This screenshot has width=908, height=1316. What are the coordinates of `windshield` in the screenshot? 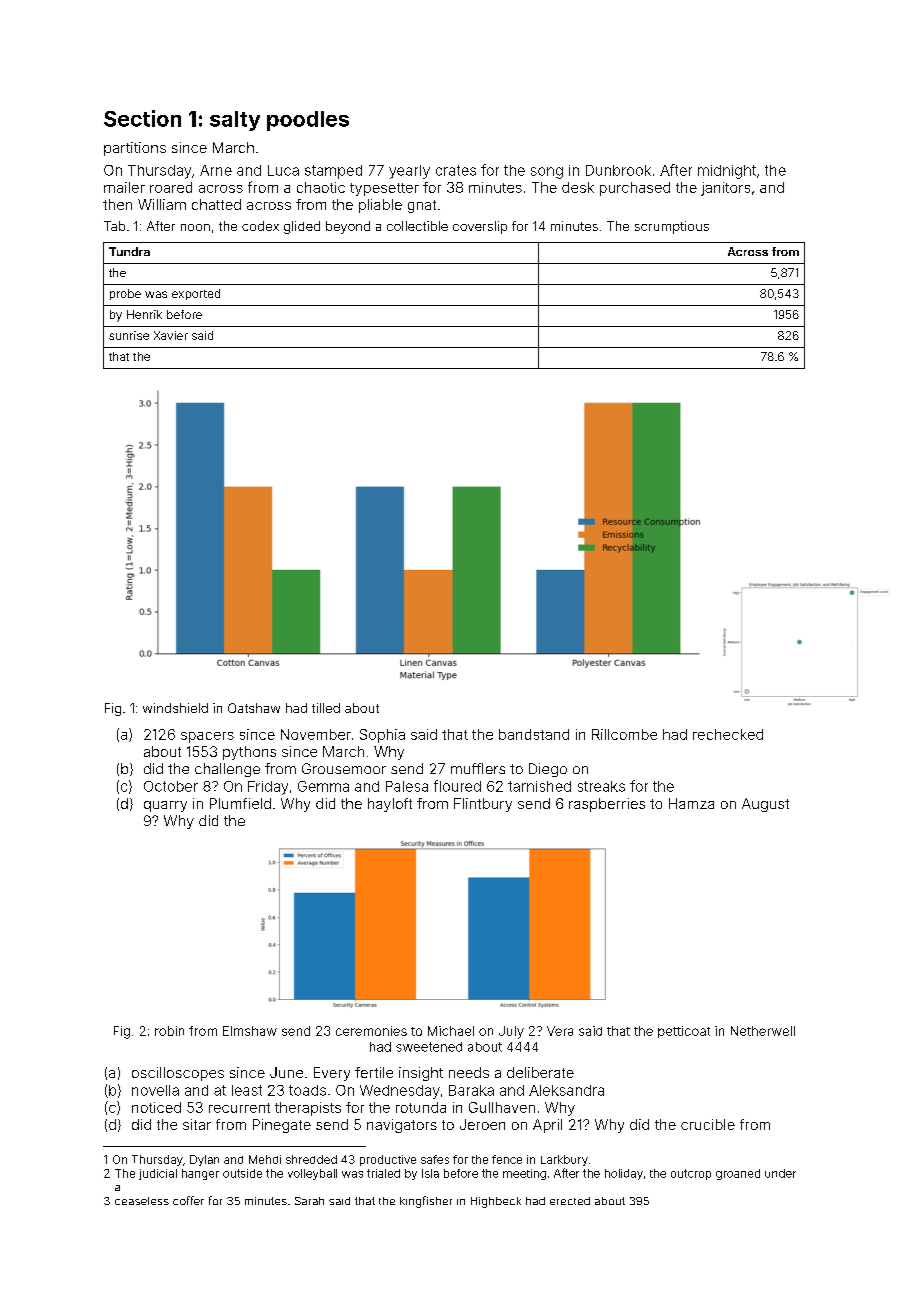 It's located at (175, 708).
